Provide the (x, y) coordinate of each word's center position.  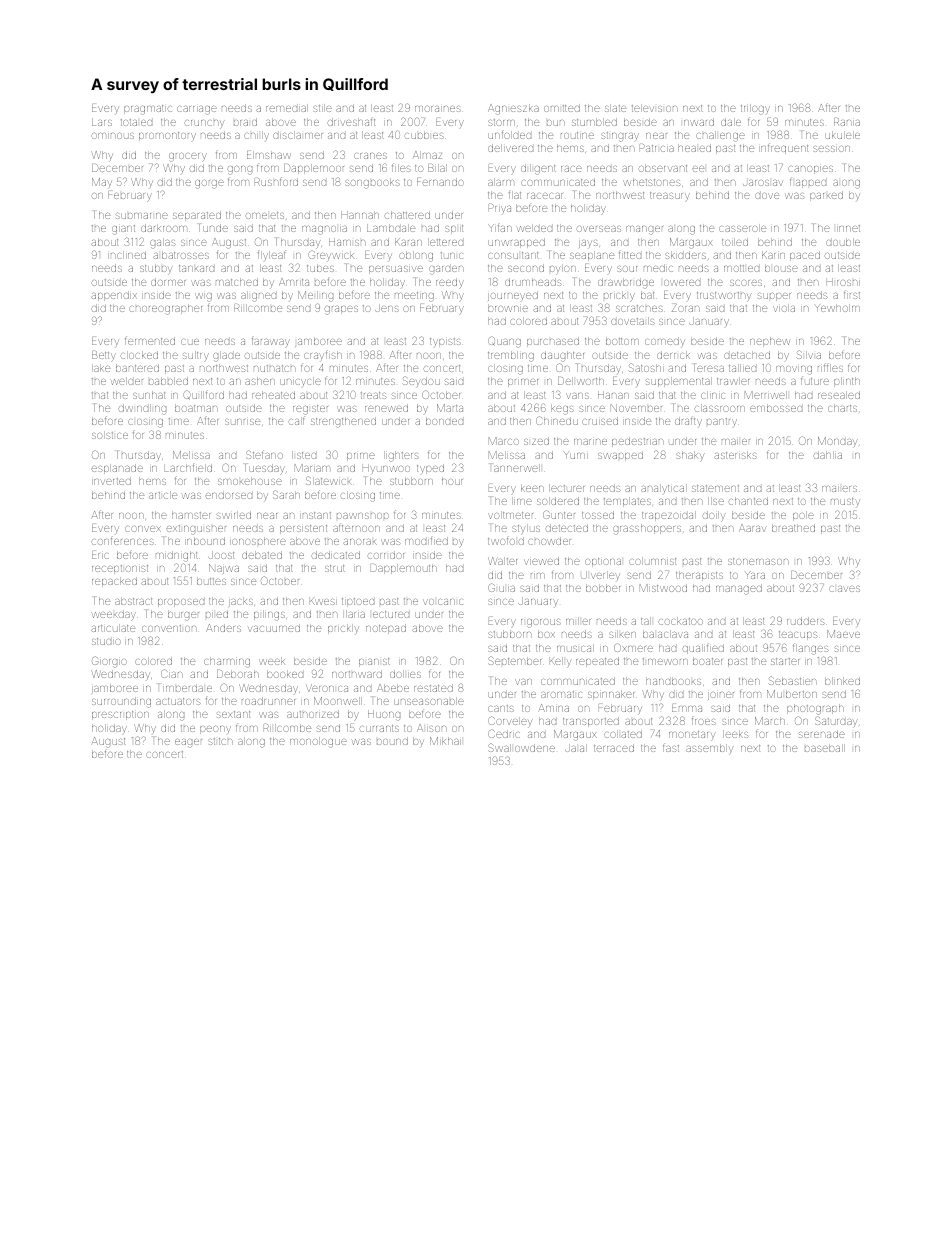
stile (322, 108)
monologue (318, 742)
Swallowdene (521, 747)
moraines (438, 109)
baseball (825, 748)
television (655, 108)
